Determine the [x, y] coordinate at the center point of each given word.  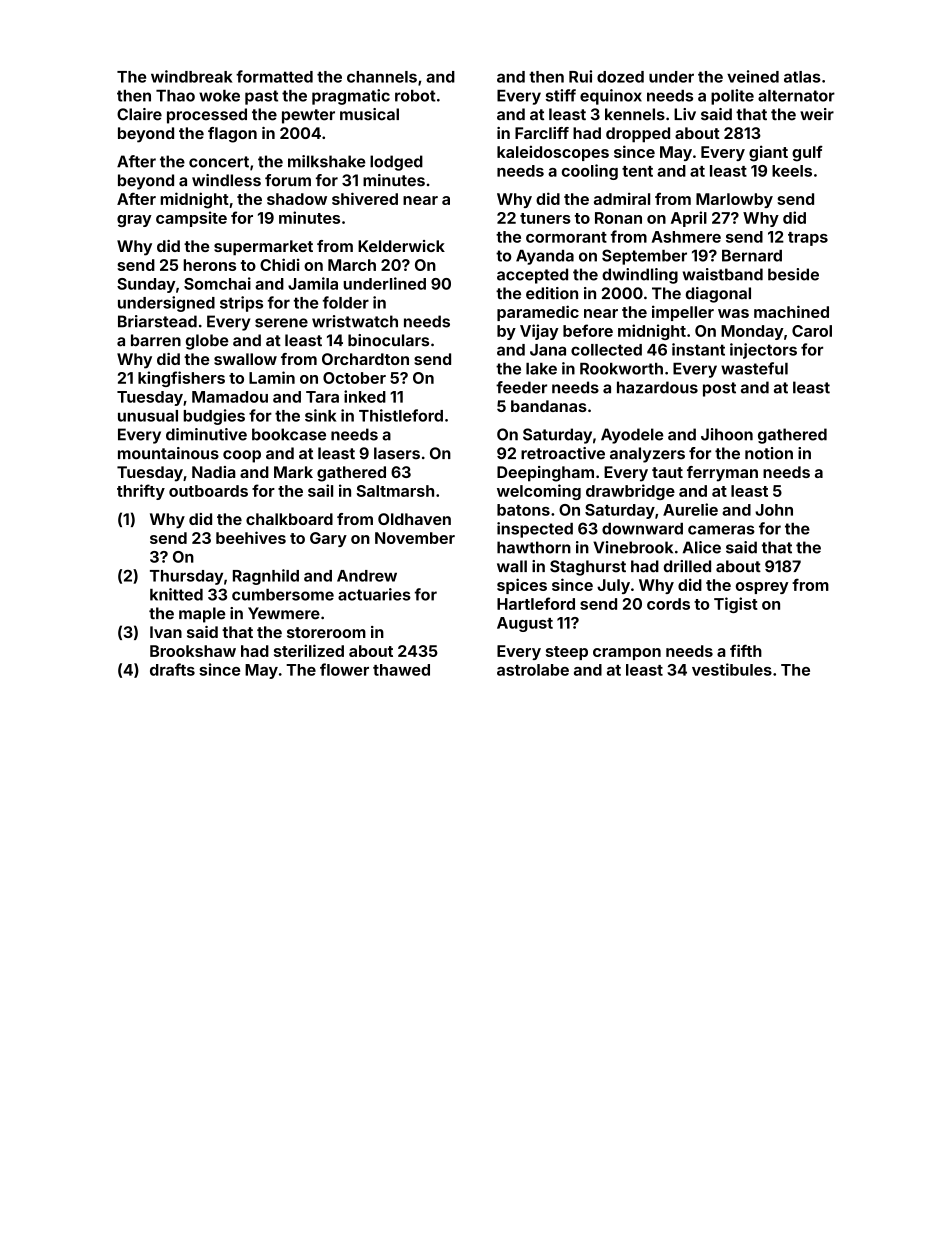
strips [241, 304]
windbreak [192, 76]
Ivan [166, 632]
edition [552, 293]
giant [768, 153]
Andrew [367, 576]
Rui [580, 76]
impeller [683, 313]
